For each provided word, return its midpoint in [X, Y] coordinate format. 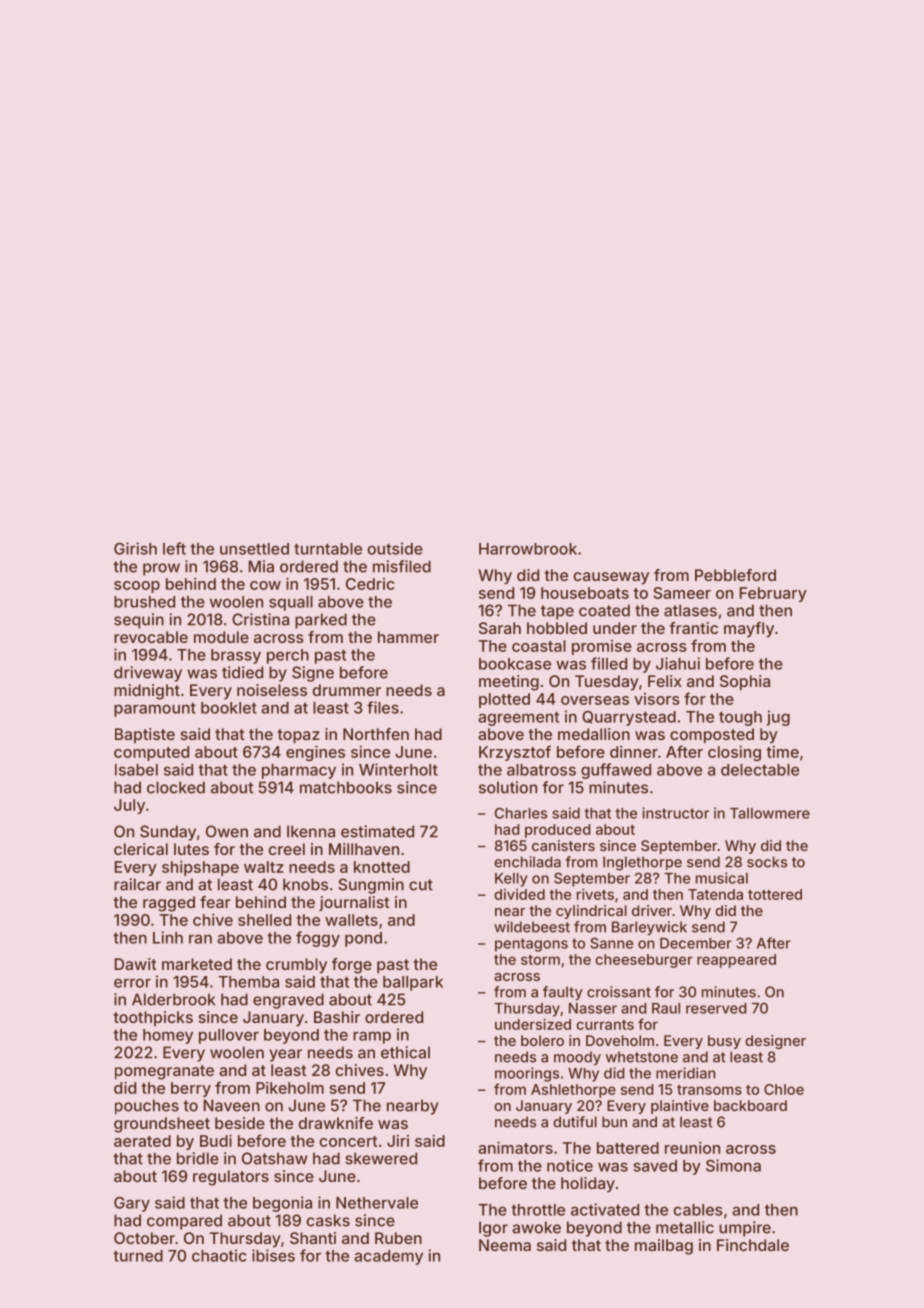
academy [388, 1257]
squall [291, 603]
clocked [176, 787]
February [773, 594]
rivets [595, 894]
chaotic [219, 1255]
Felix [665, 681]
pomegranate [164, 1072]
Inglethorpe [642, 863]
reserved [716, 1008]
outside [395, 548]
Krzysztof [515, 753]
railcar [137, 884]
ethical [405, 1052]
